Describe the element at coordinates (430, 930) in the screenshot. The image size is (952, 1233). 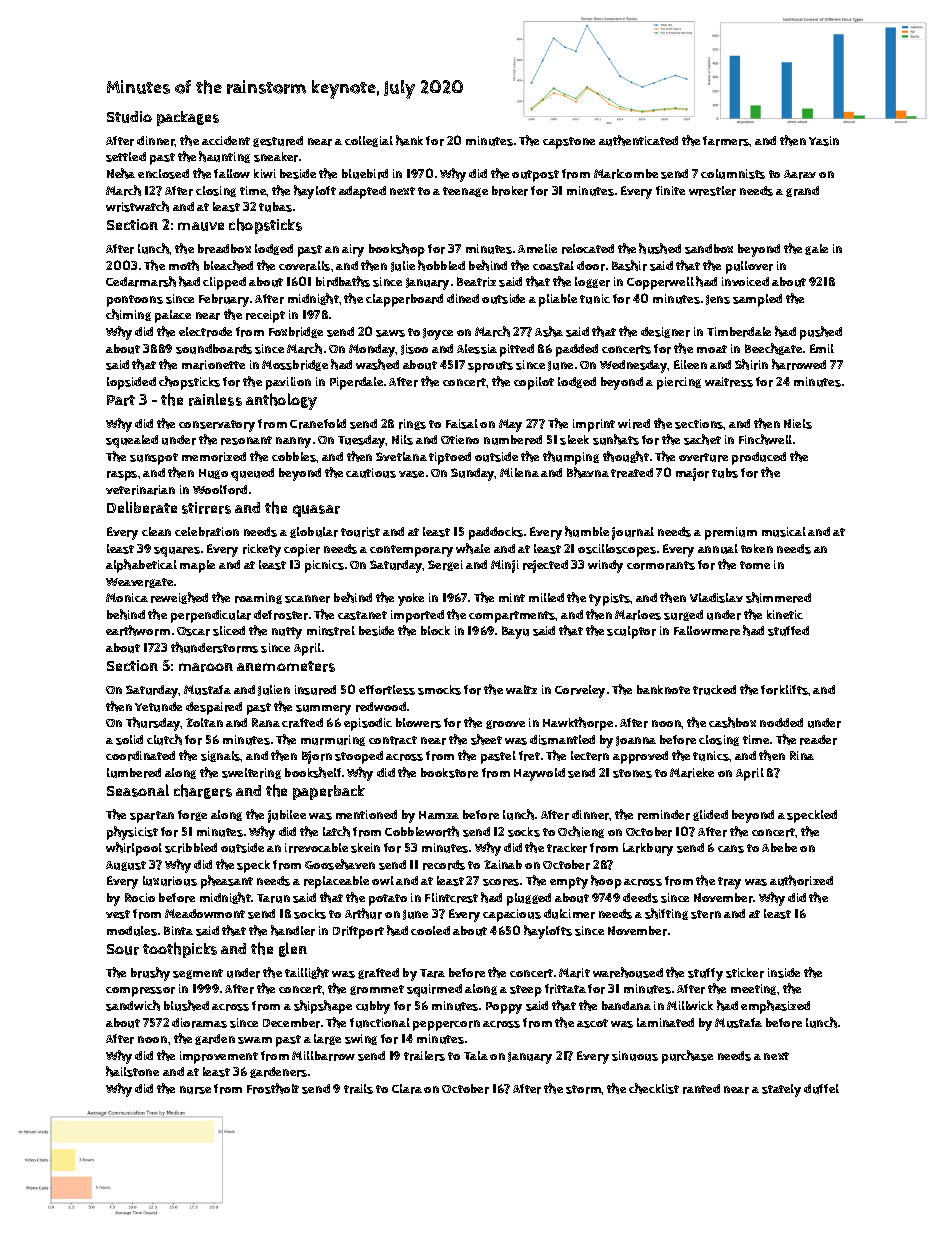
I see `cooled` at that location.
